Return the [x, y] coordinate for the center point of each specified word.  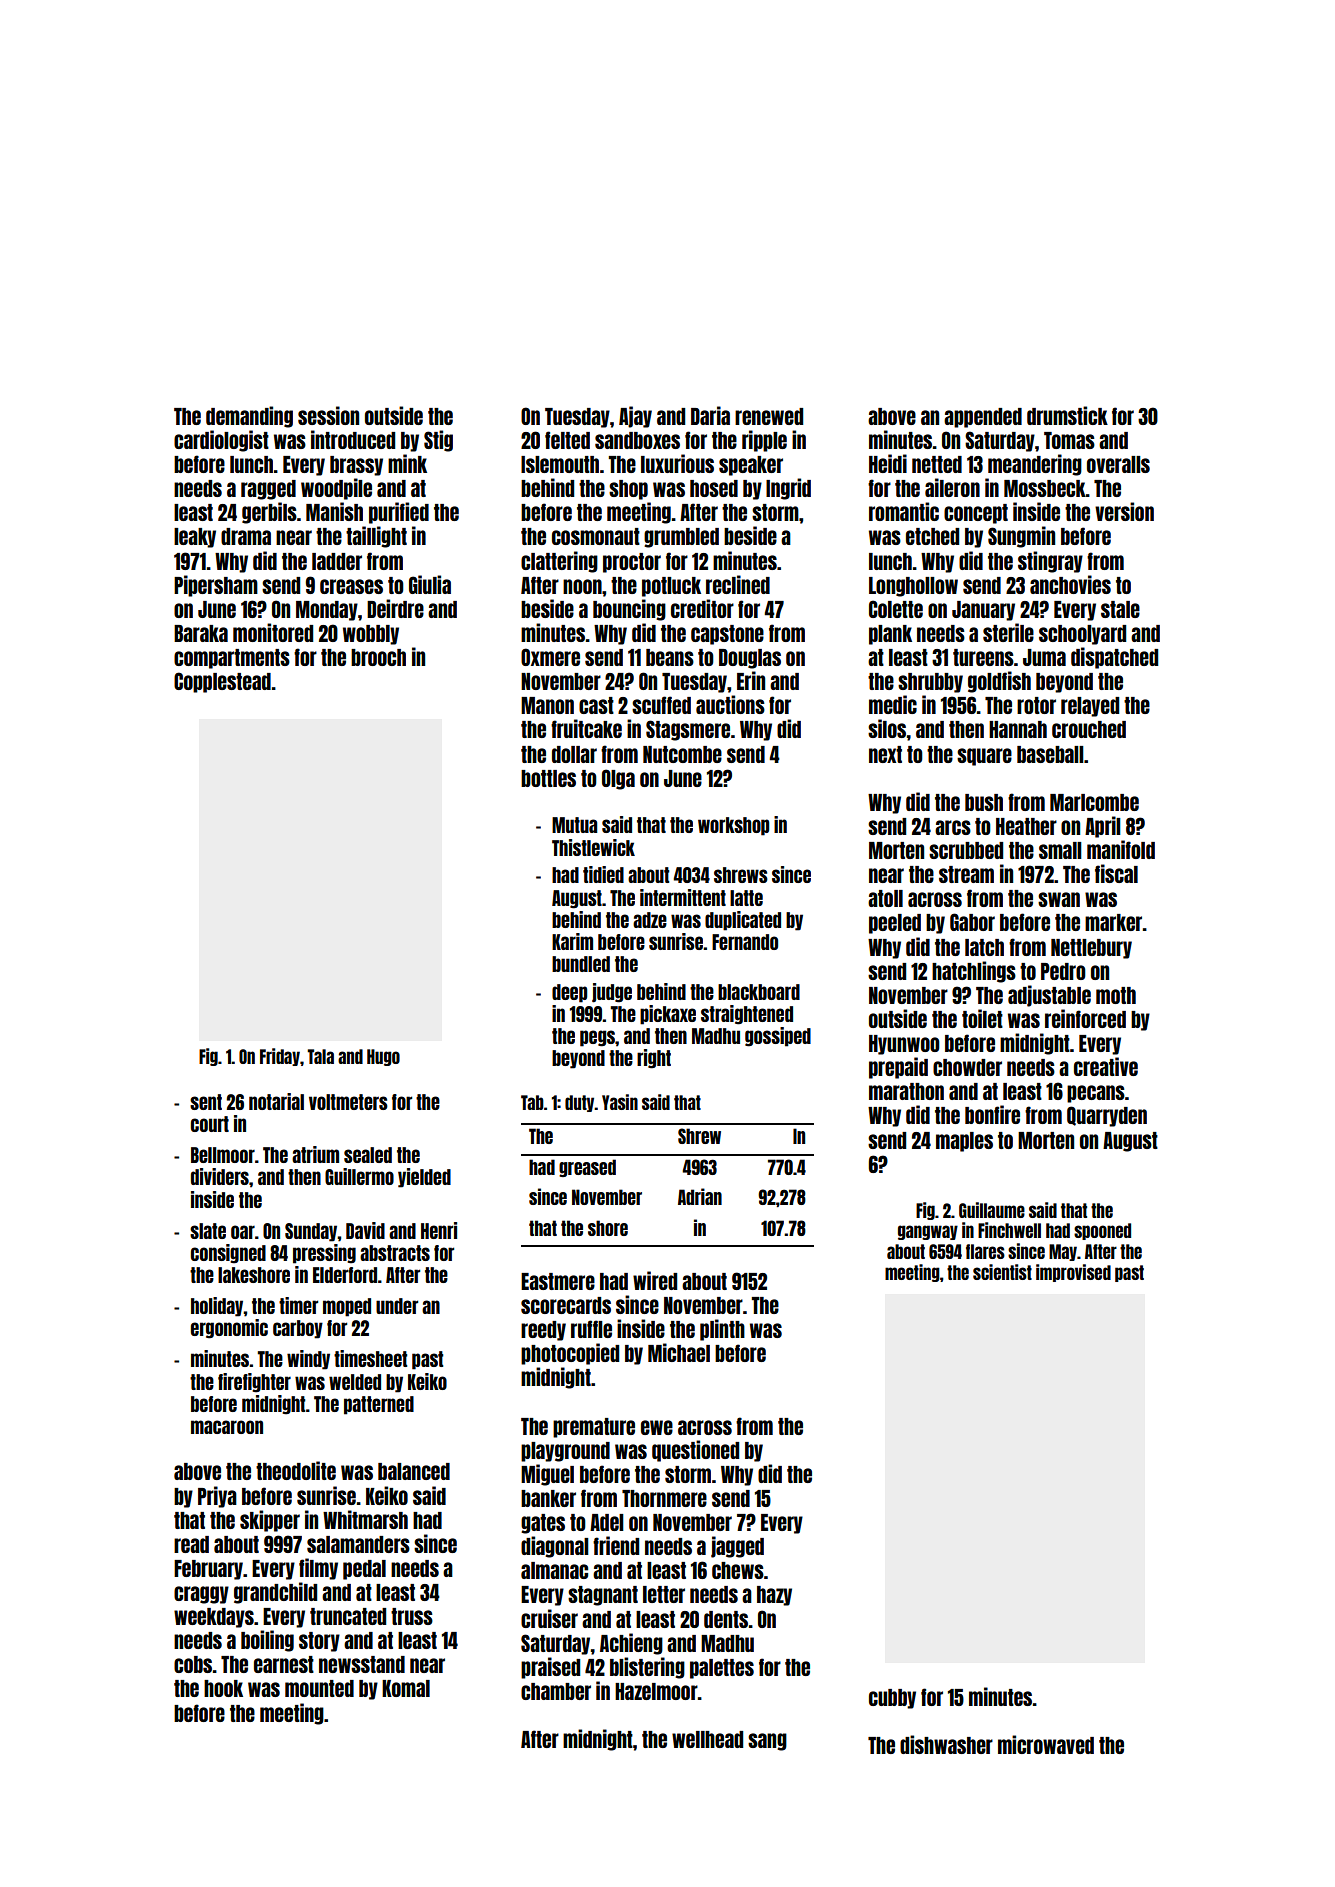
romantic [904, 511]
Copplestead [222, 682]
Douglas [750, 659]
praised [550, 1668]
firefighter [254, 1383]
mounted [319, 1688]
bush [984, 802]
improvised [1073, 1273]
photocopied [570, 1354]
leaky [195, 538]
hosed [714, 488]
